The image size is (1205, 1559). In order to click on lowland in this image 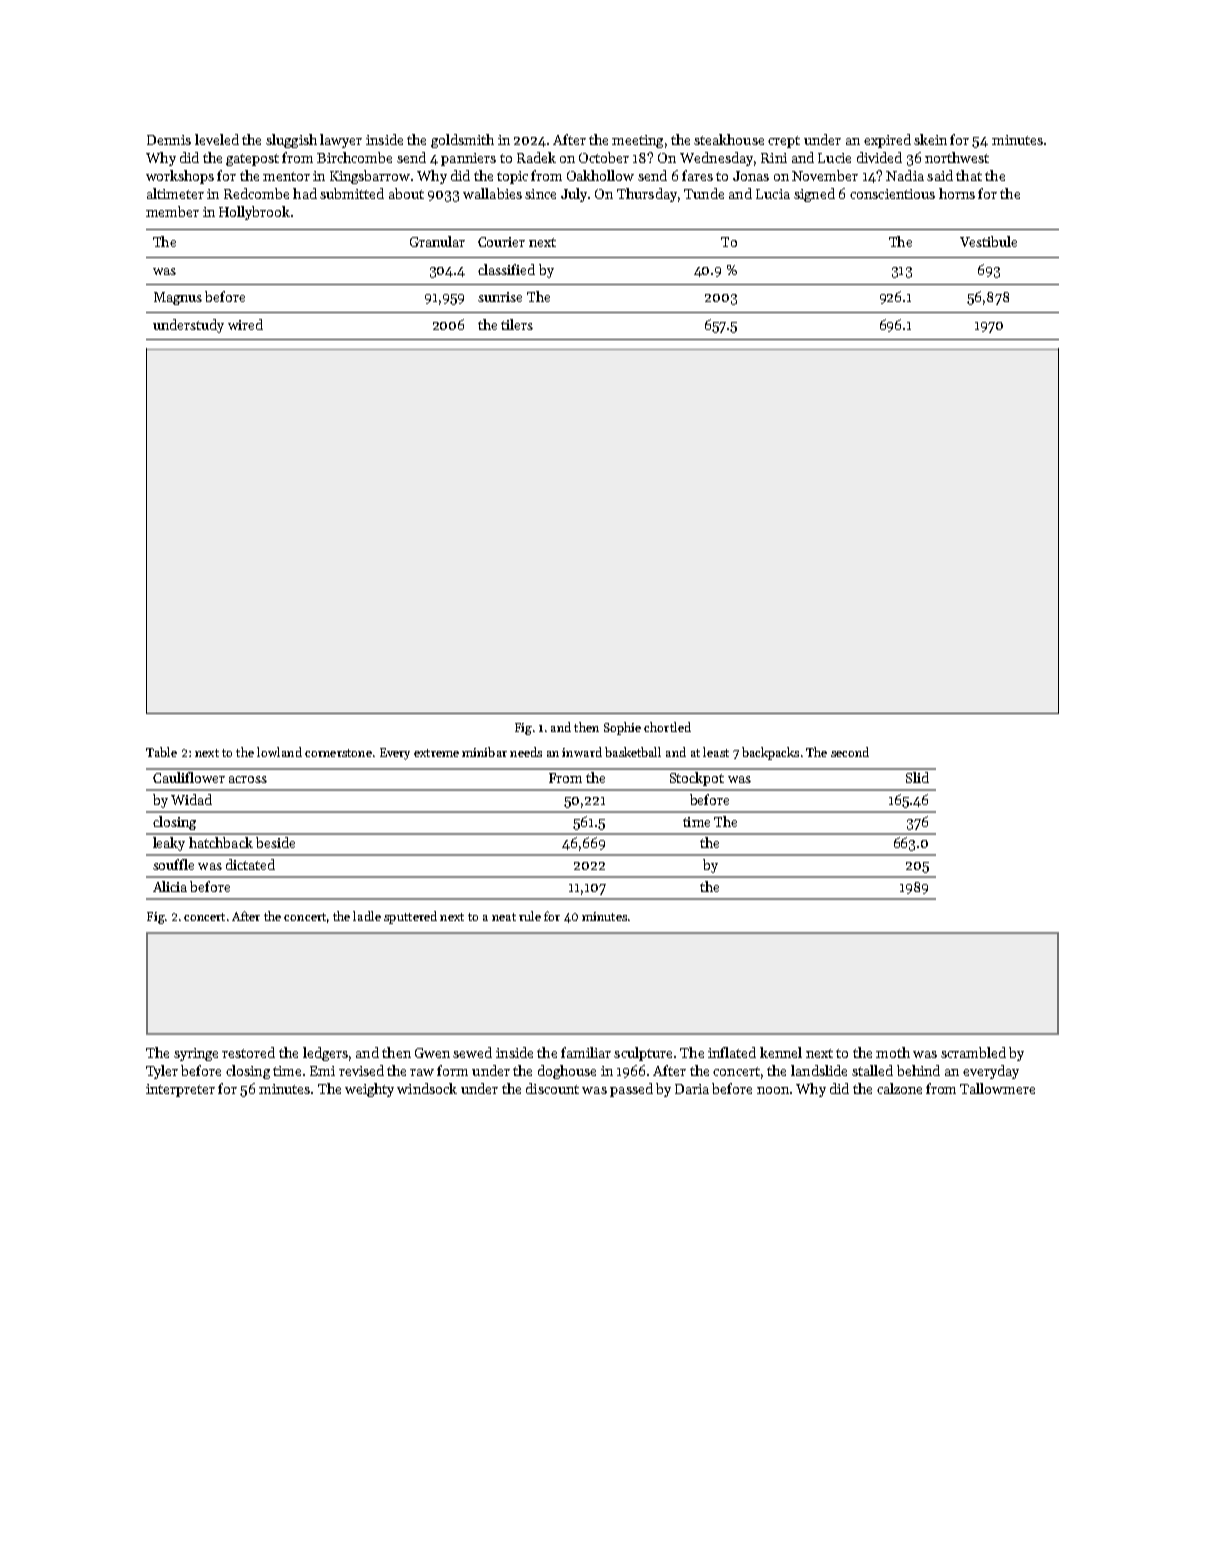, I will do `click(279, 752)`.
